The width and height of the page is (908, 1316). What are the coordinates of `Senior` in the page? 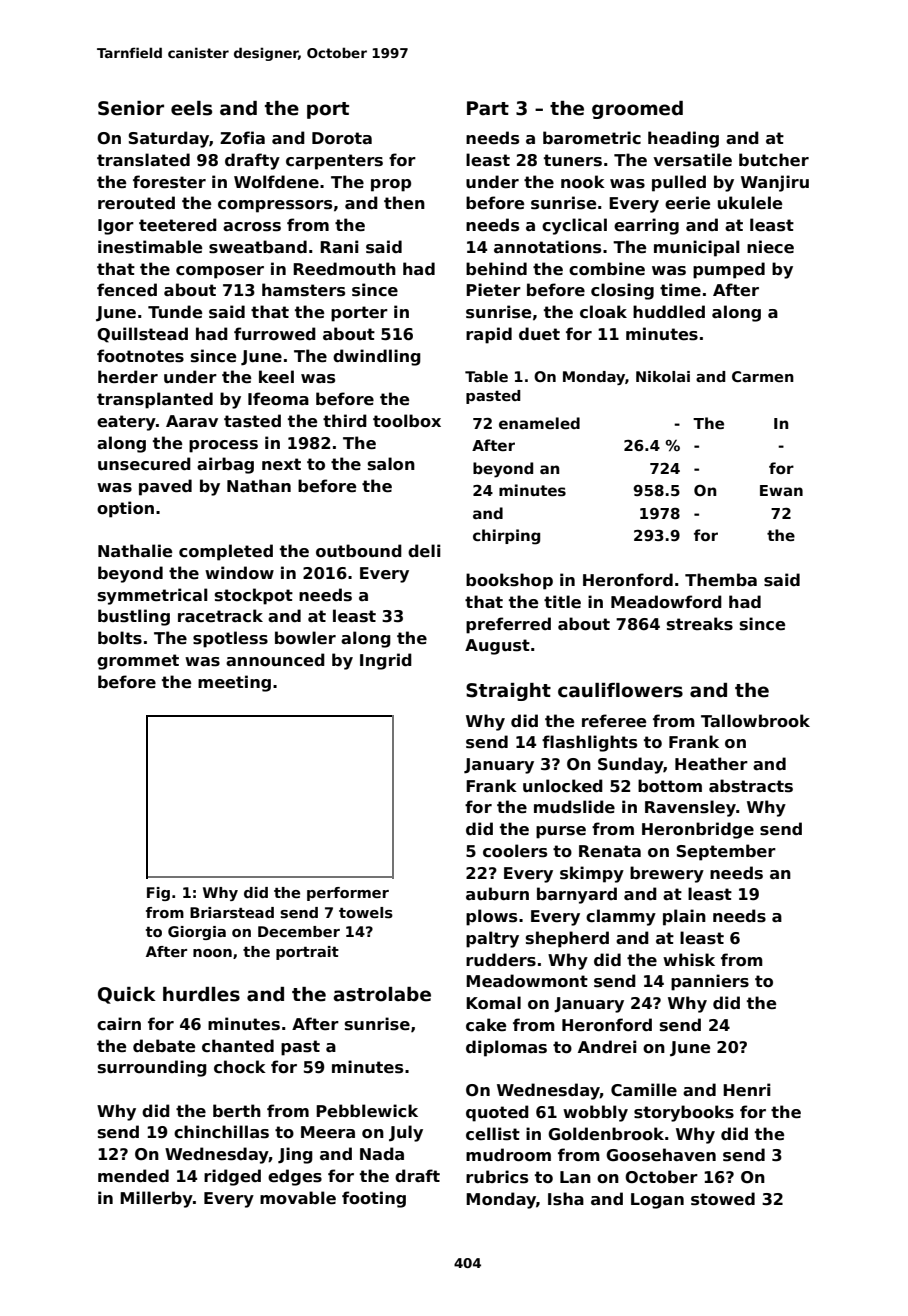 It's located at (131, 108).
